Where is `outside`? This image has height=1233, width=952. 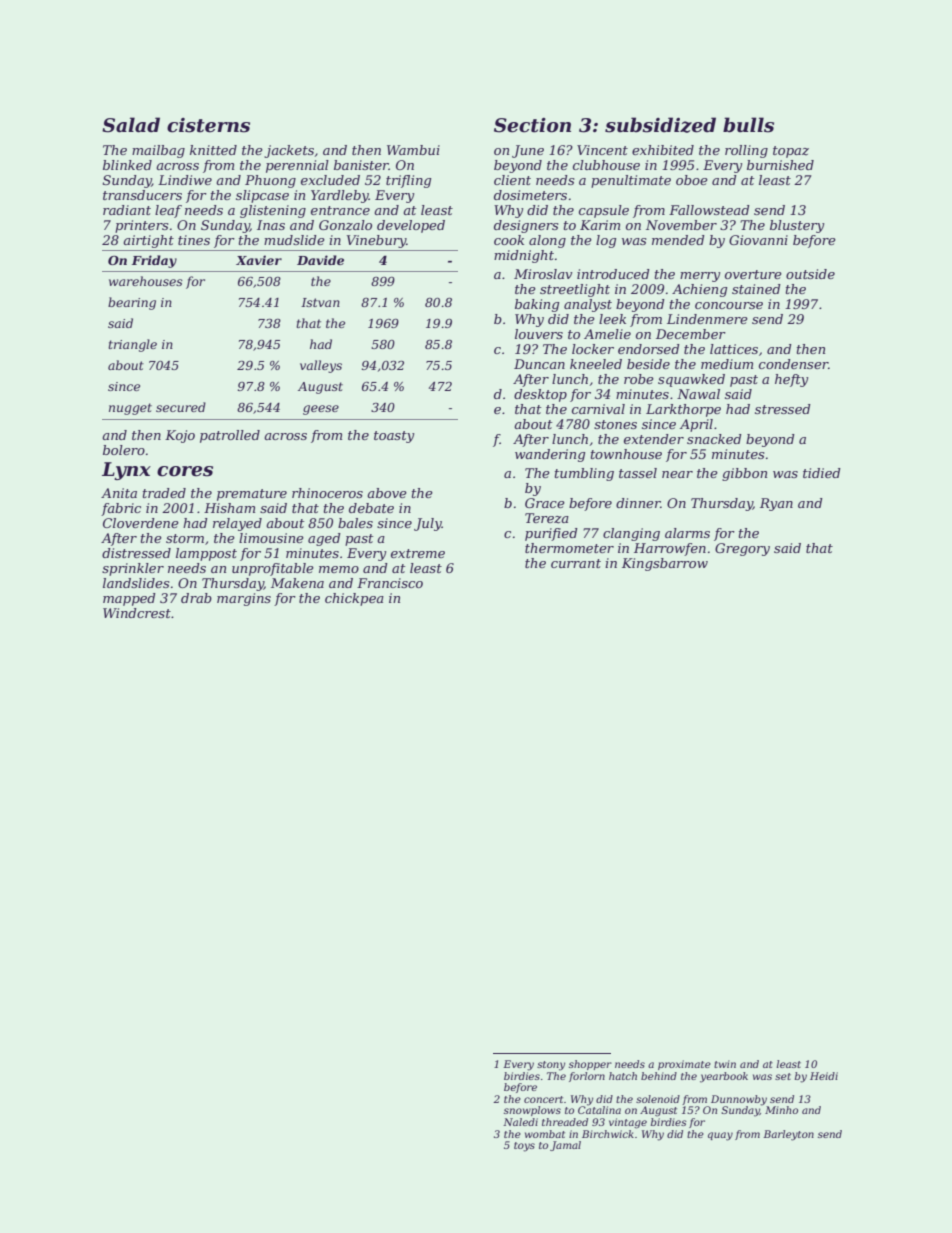 outside is located at coordinates (810, 274).
